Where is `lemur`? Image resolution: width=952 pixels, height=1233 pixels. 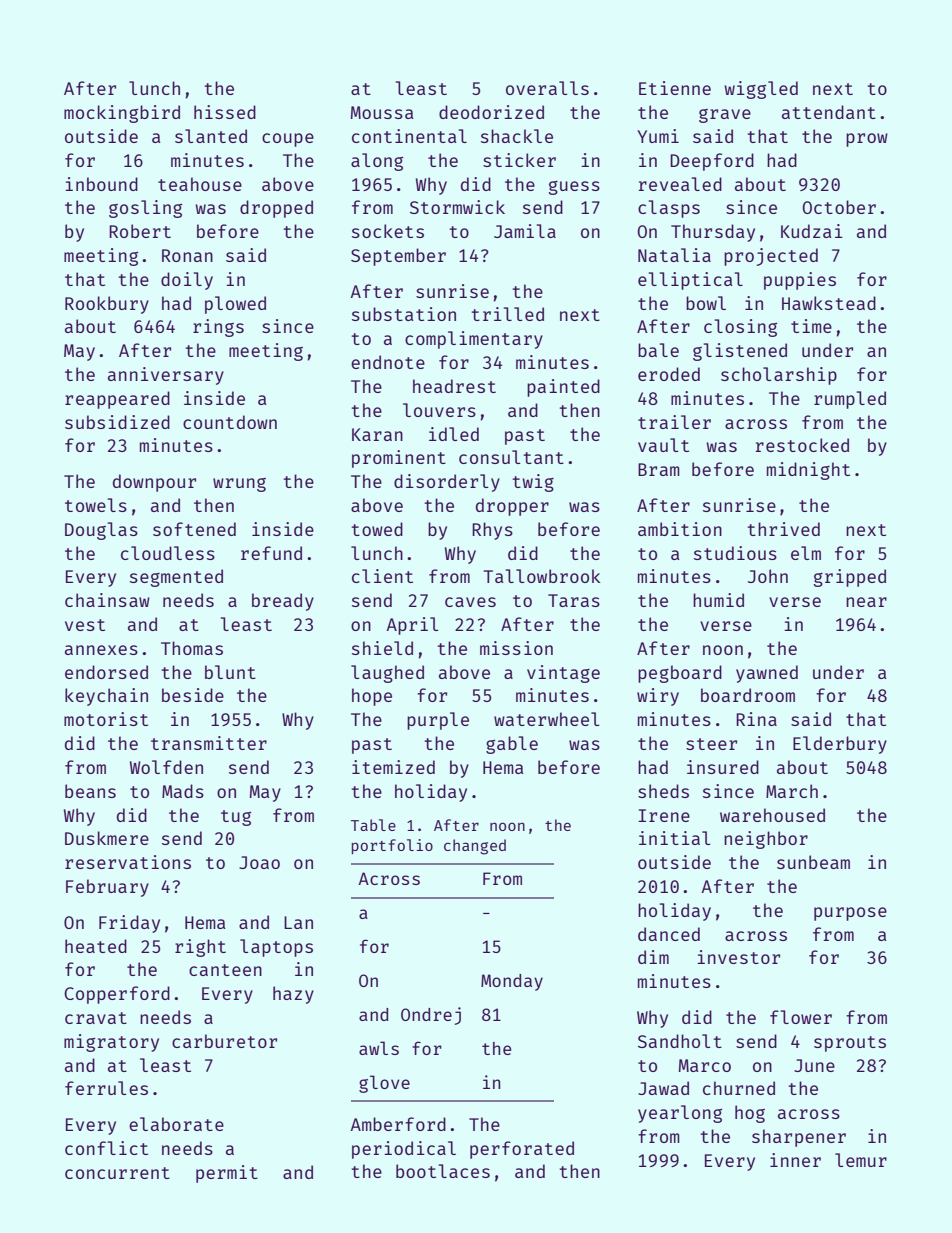 lemur is located at coordinates (861, 1160).
